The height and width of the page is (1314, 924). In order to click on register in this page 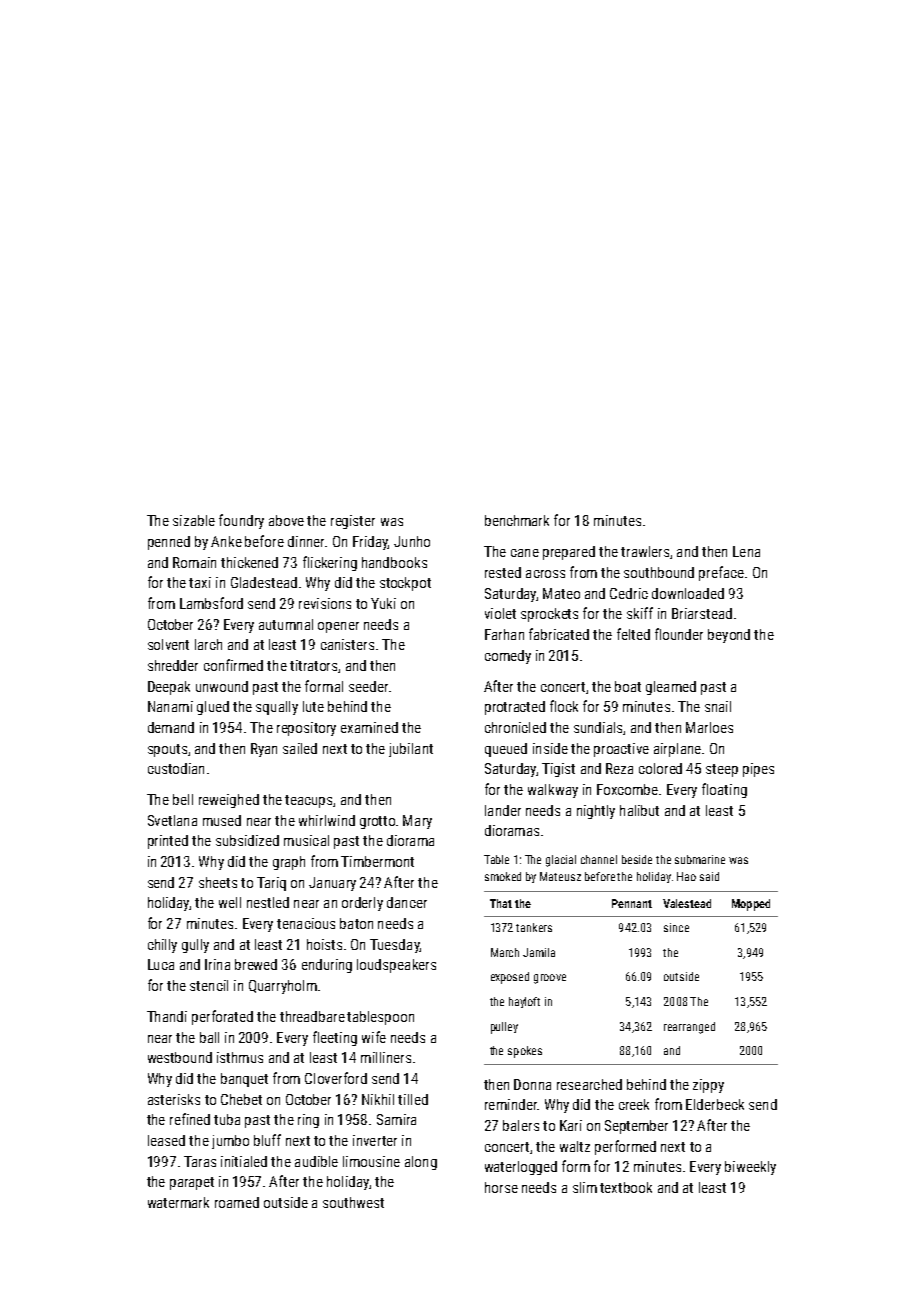, I will do `click(353, 522)`.
